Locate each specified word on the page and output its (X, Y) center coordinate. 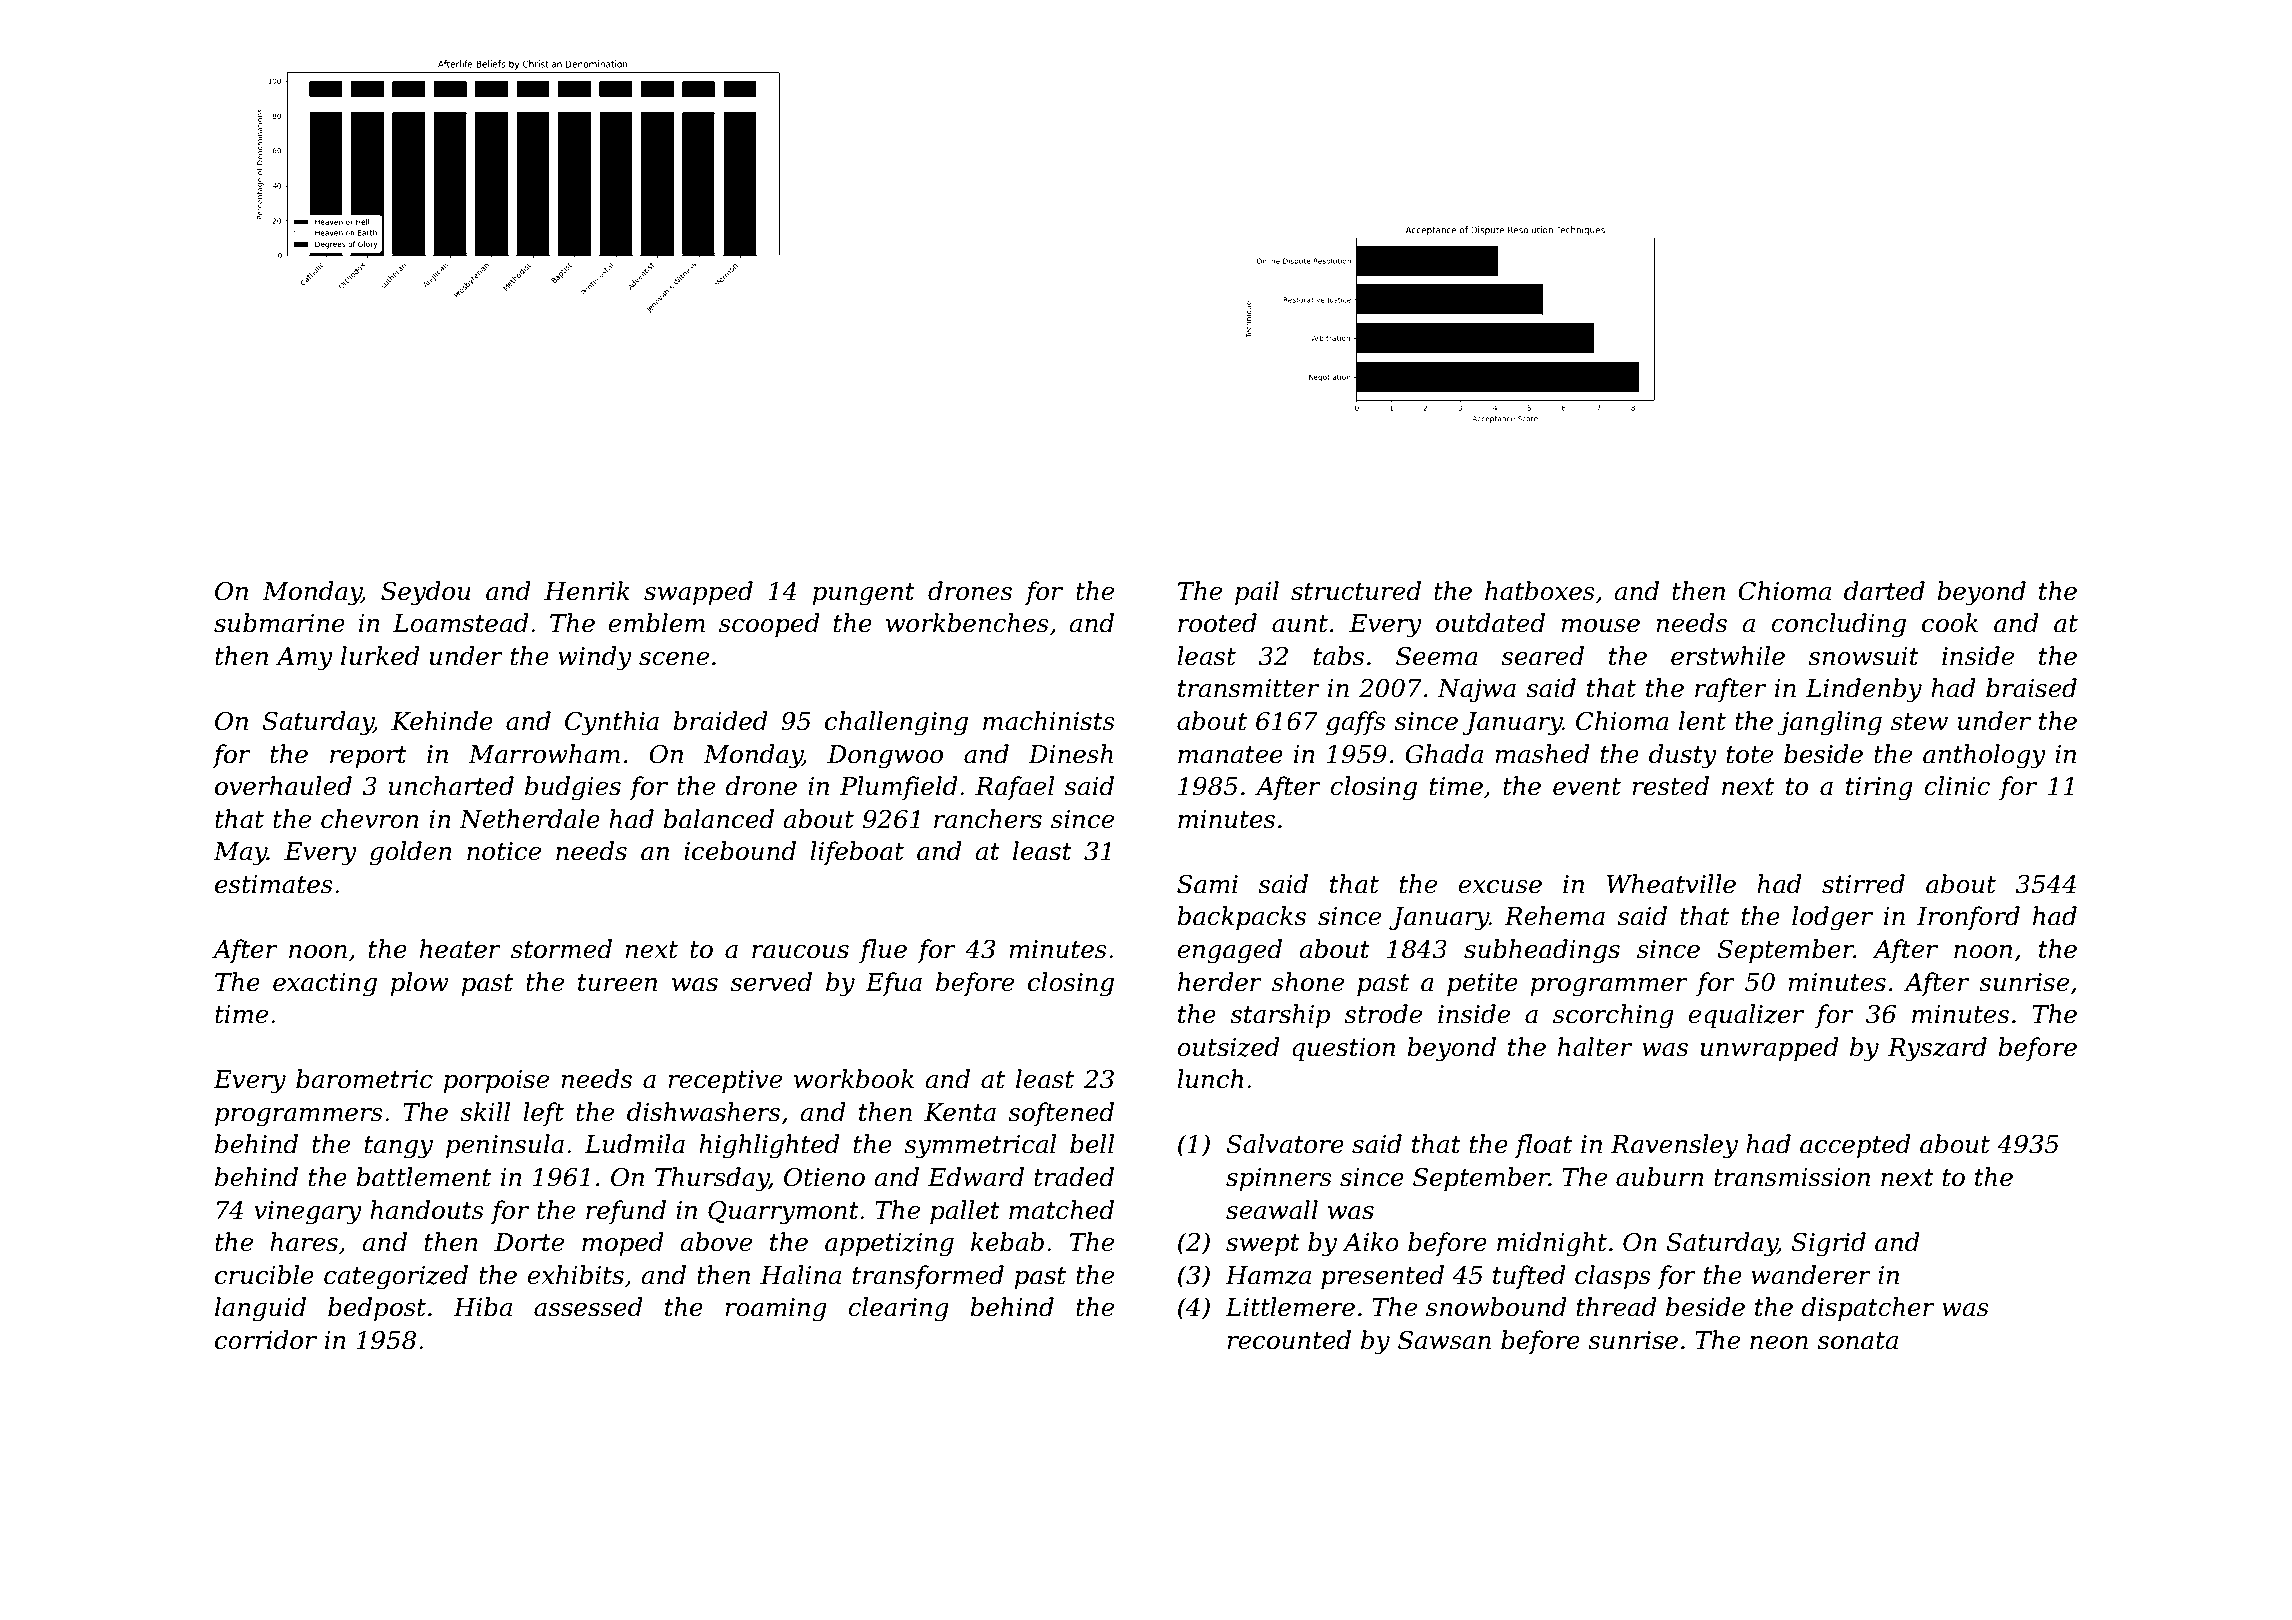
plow (419, 984)
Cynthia (612, 723)
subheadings (1542, 951)
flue (883, 951)
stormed (561, 949)
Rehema (1554, 916)
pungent (863, 594)
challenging (896, 723)
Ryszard (1937, 1049)
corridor (266, 1340)
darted (1884, 591)
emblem (656, 623)
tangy (399, 1147)
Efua (893, 984)
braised (2031, 688)
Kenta (960, 1112)
